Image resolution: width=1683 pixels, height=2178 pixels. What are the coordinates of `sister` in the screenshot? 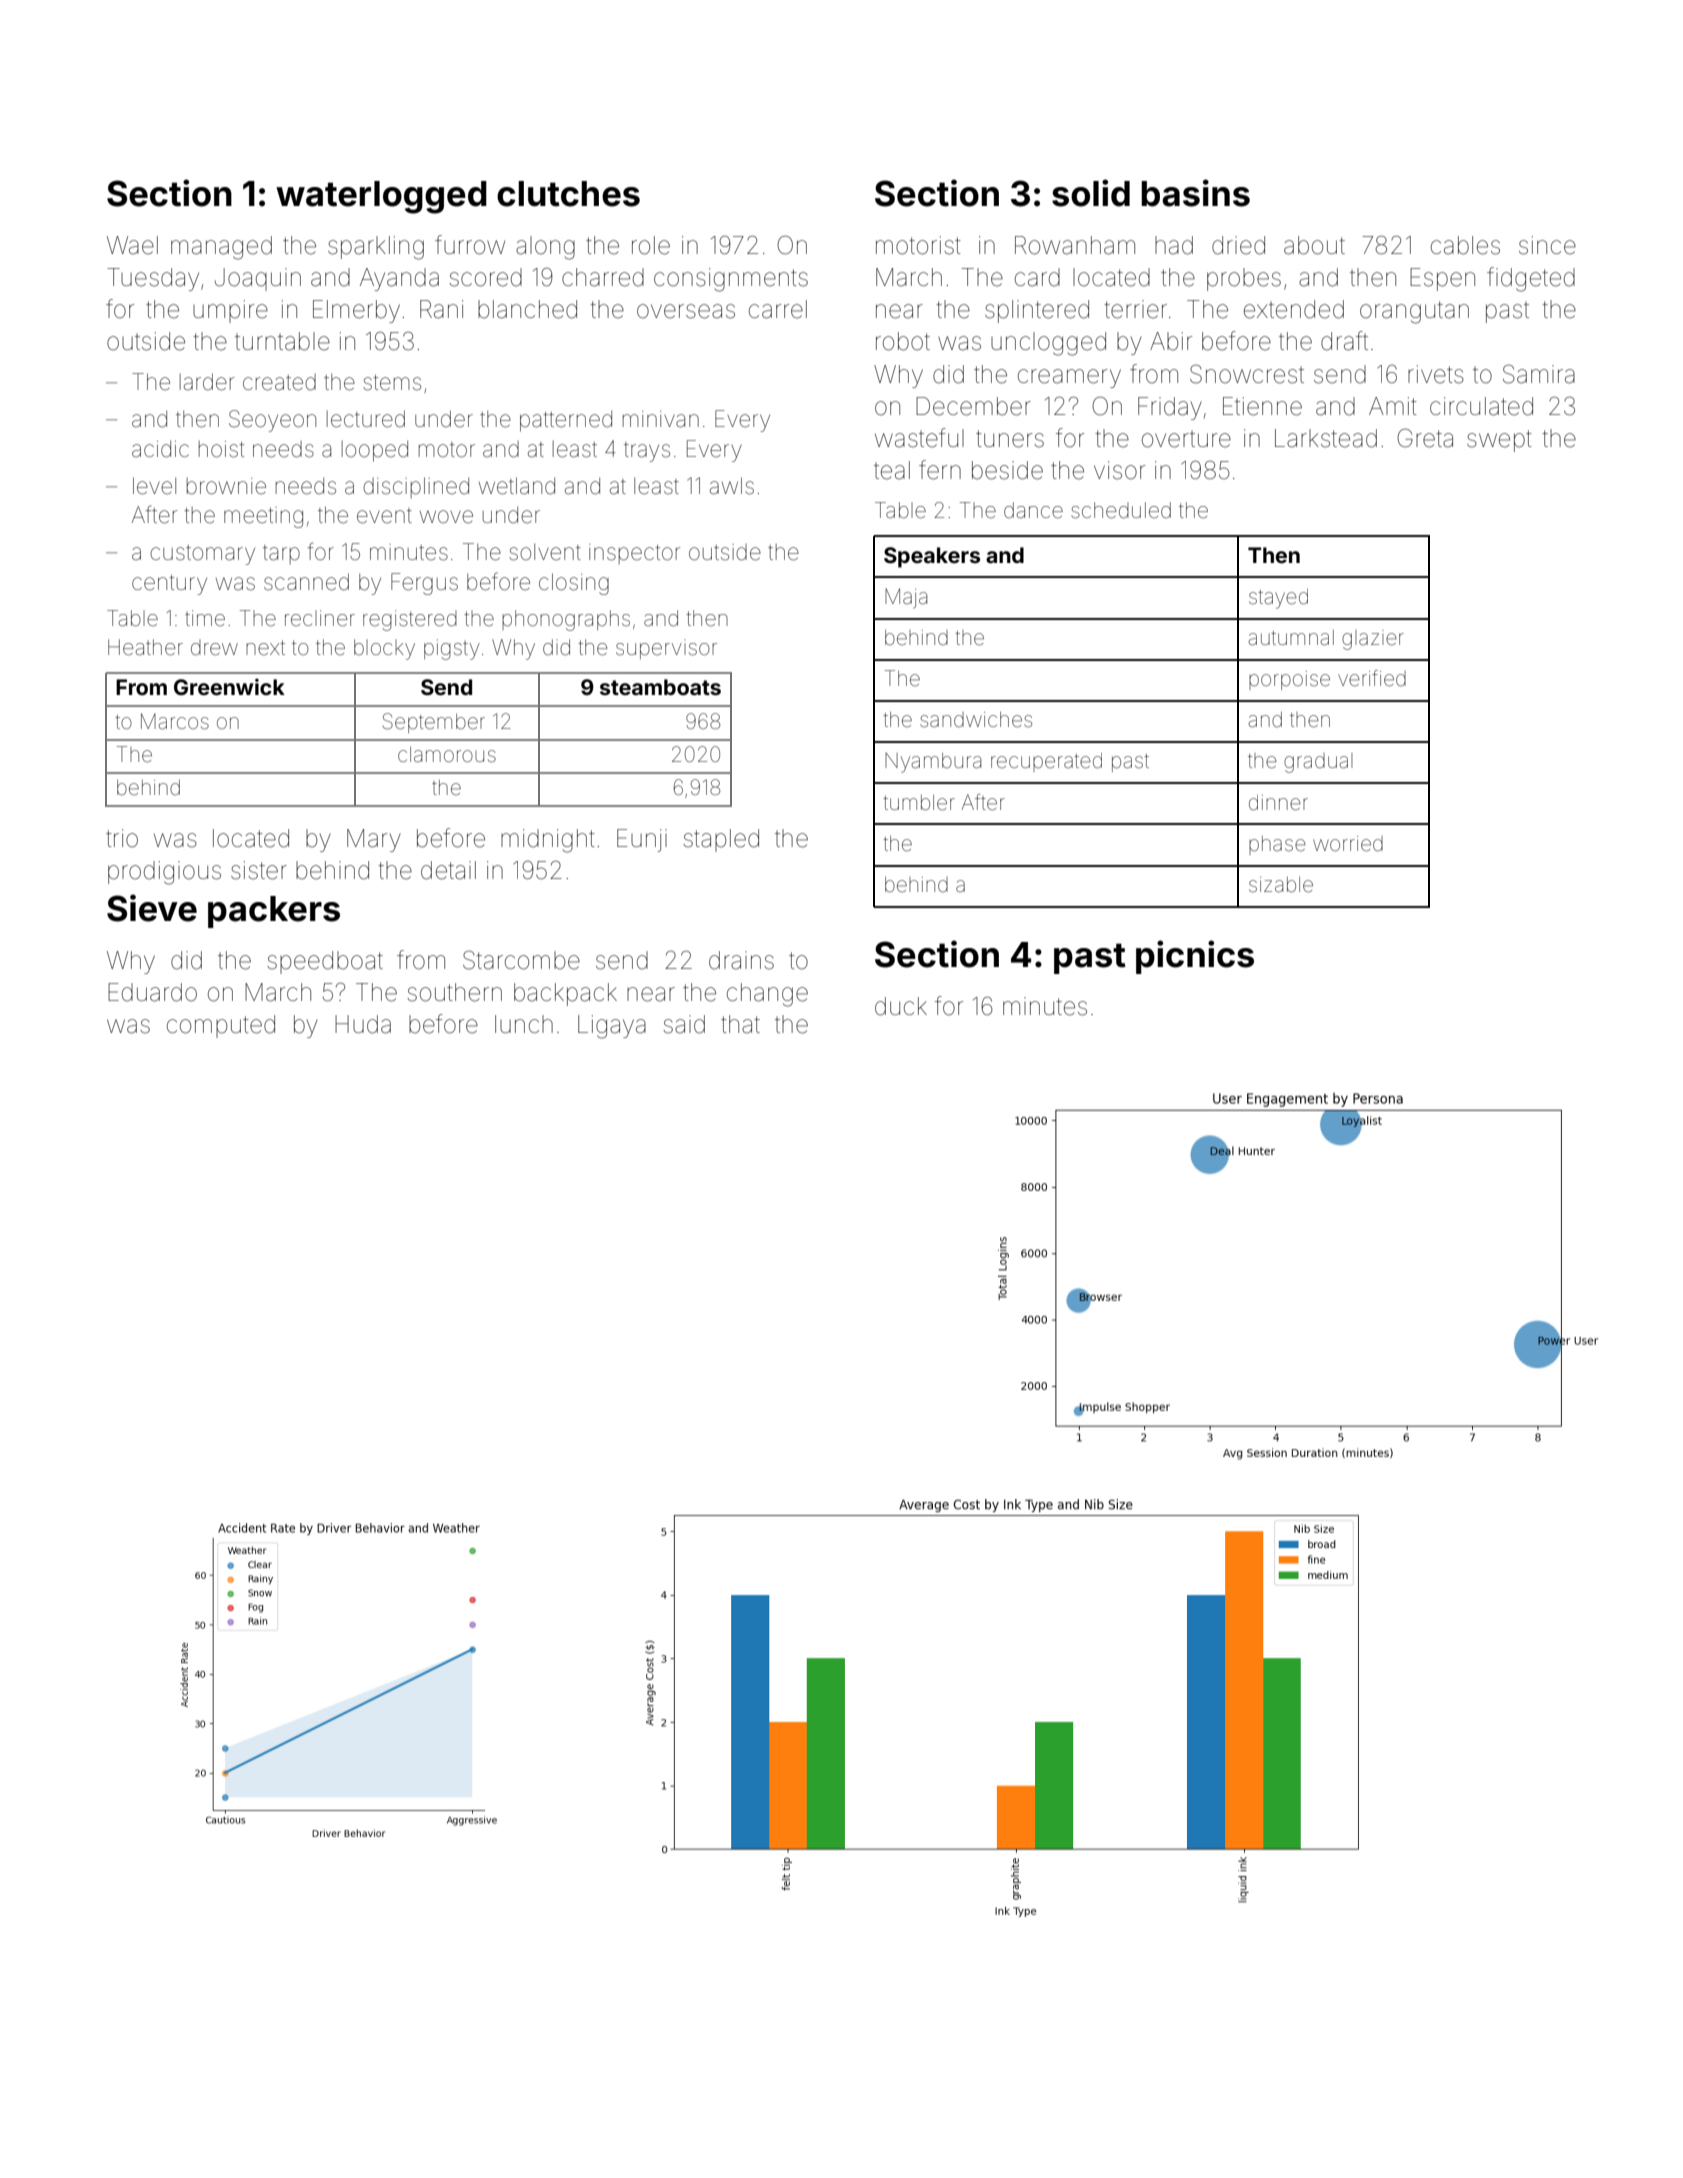 It's located at (259, 870).
